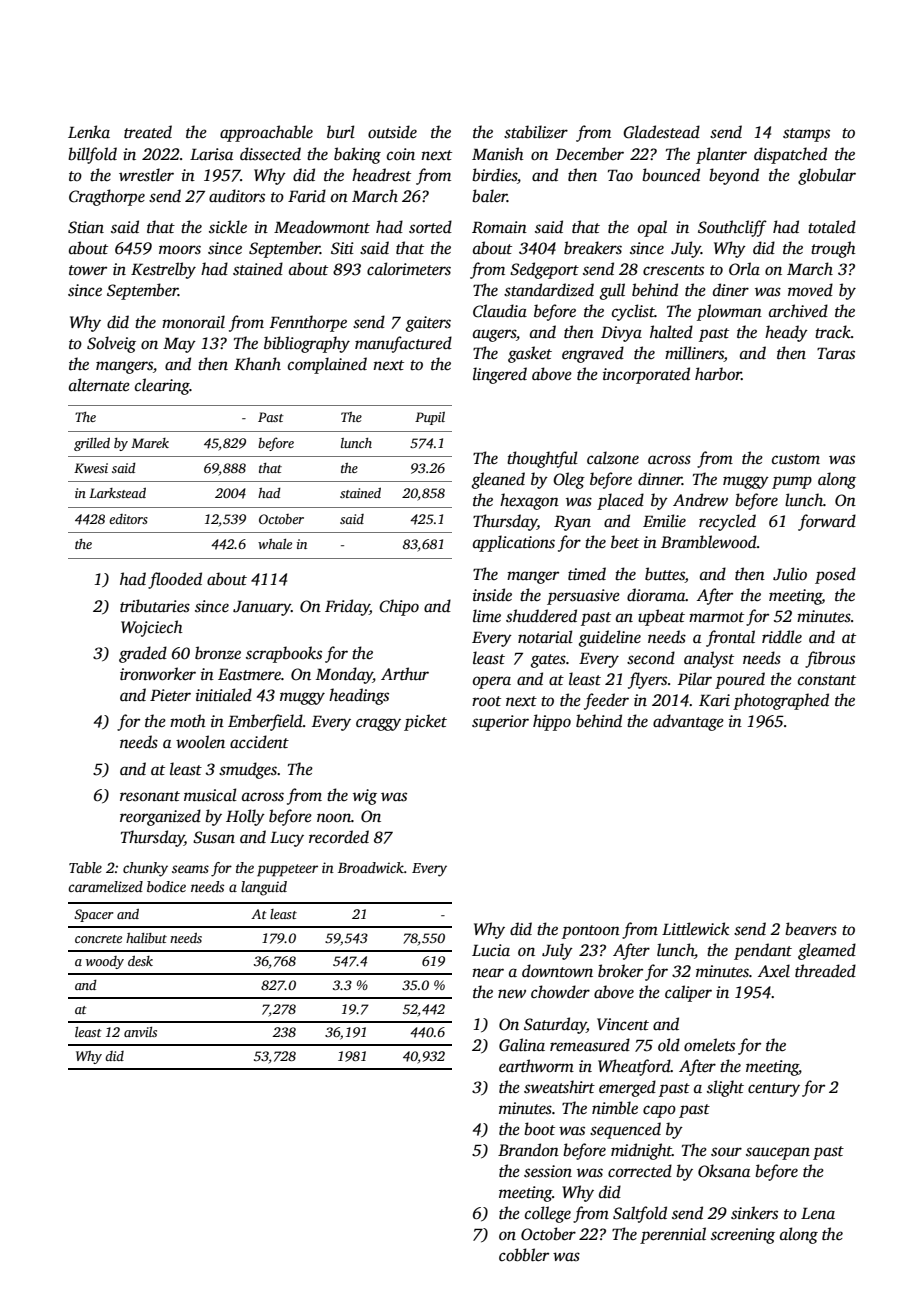  What do you see at coordinates (836, 353) in the screenshot?
I see `Taras` at bounding box center [836, 353].
